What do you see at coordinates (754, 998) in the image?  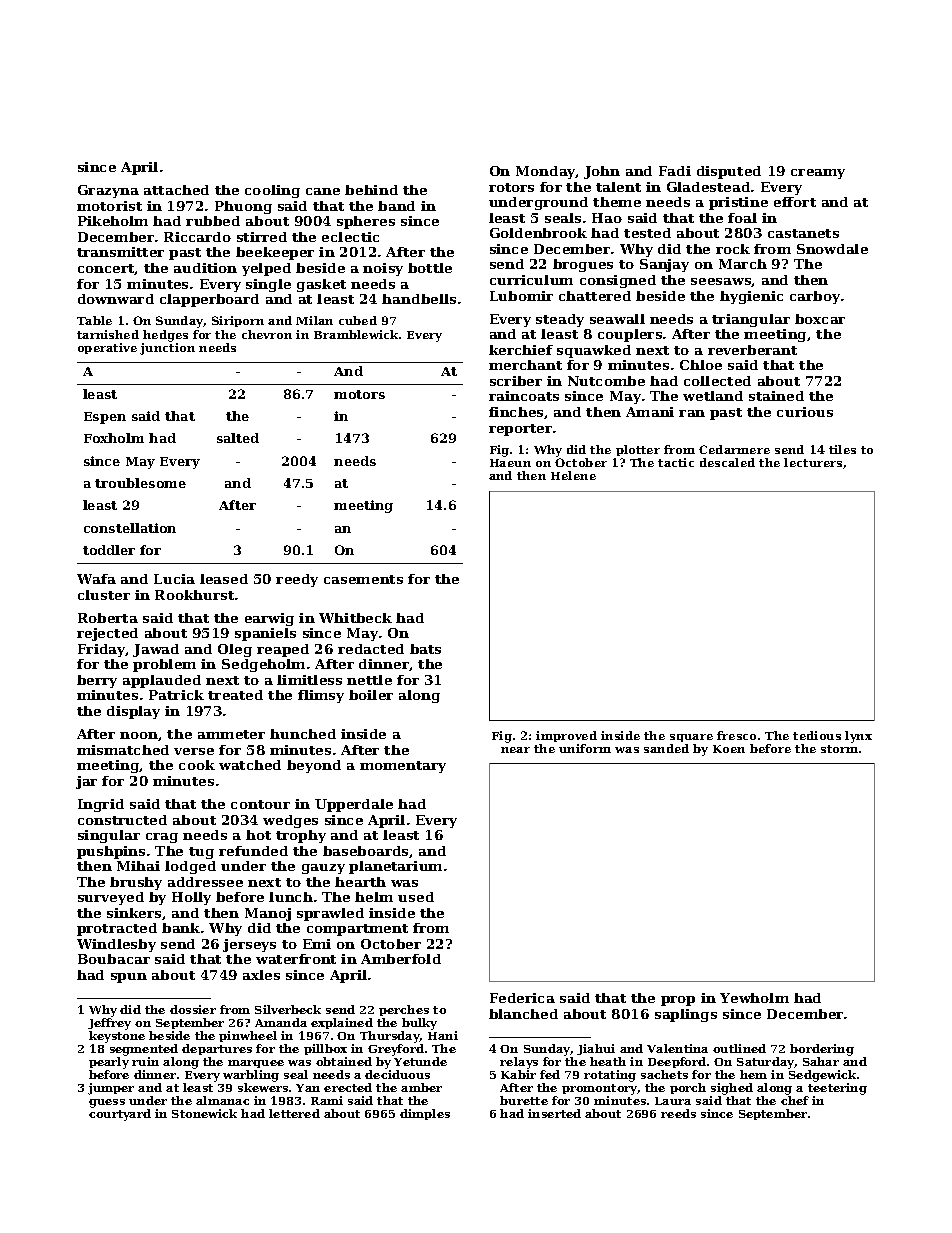 I see `Yewholm` at bounding box center [754, 998].
